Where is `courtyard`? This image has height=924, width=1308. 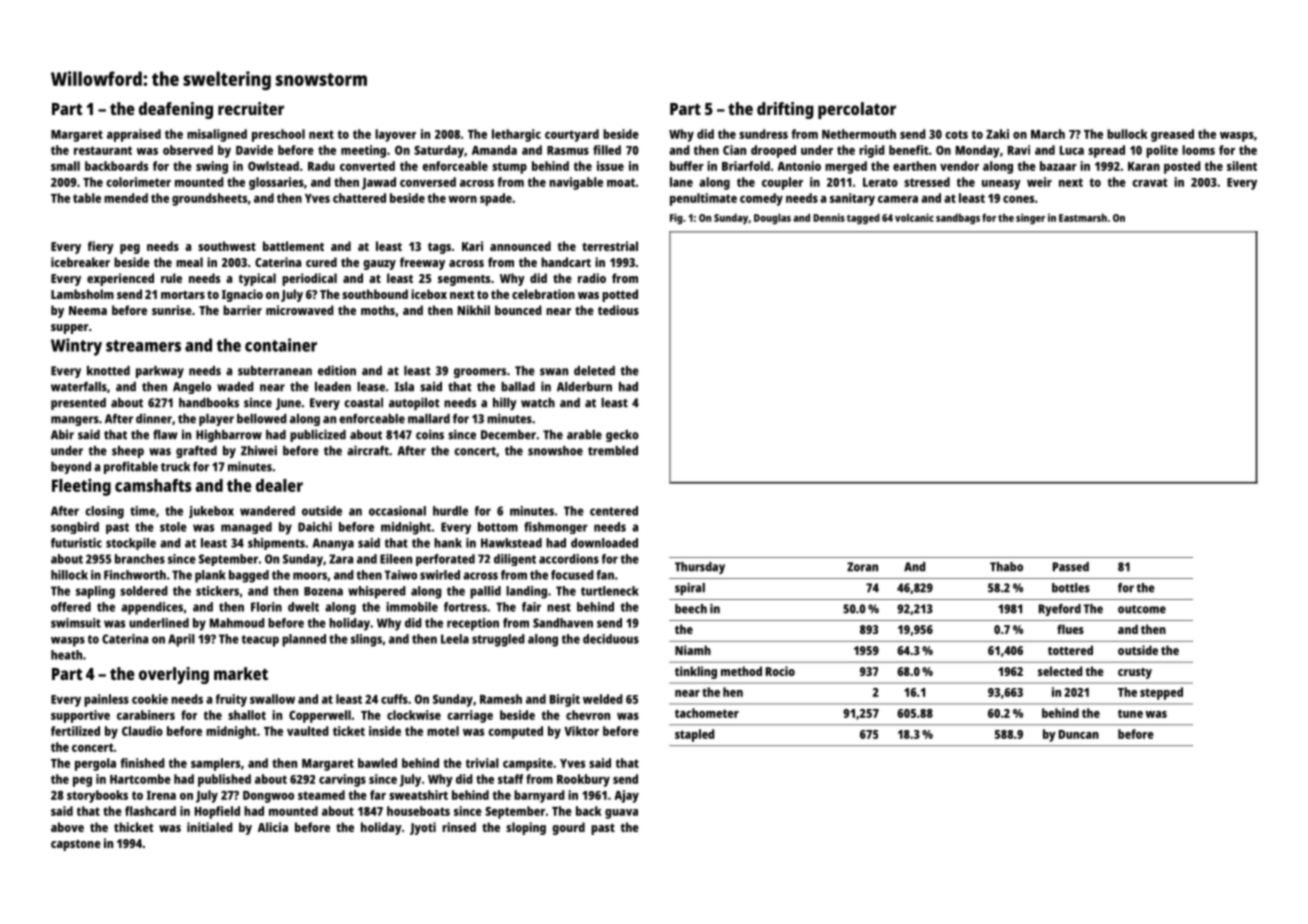 courtyard is located at coordinates (572, 135).
